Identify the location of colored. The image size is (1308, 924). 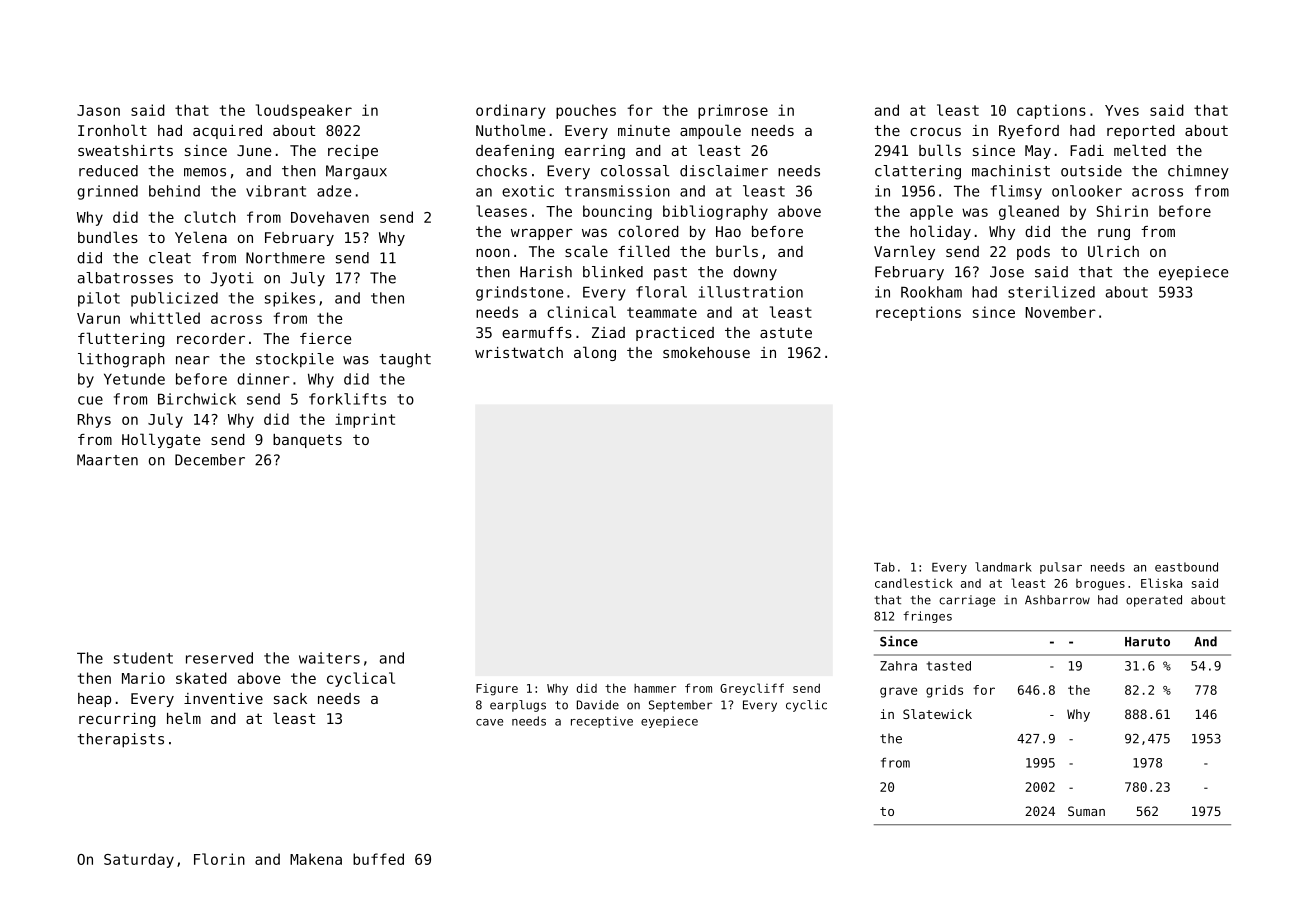
(648, 231).
